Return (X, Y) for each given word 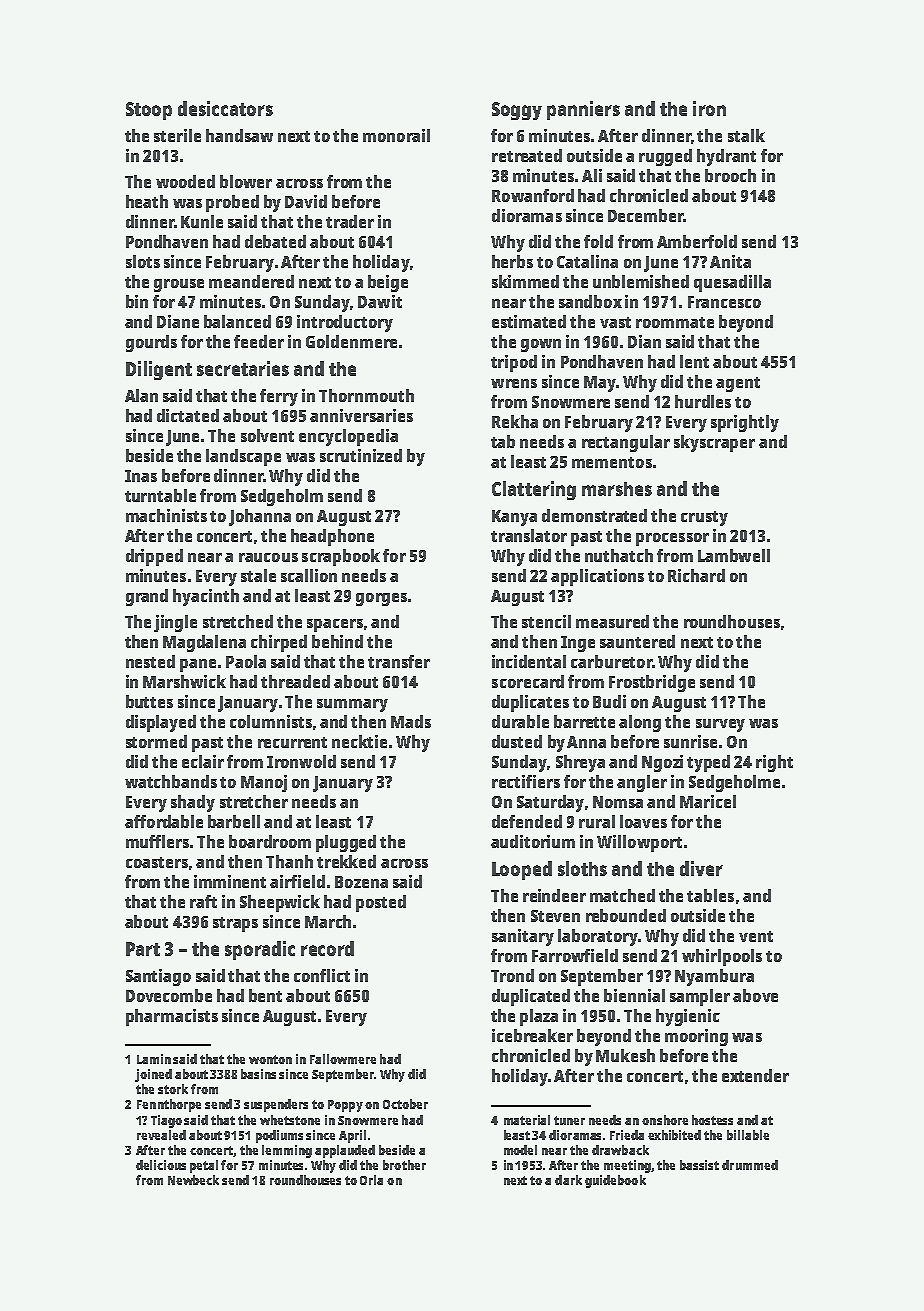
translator (529, 535)
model (520, 1150)
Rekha (515, 421)
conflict (322, 975)
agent (738, 384)
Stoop (149, 111)
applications (597, 577)
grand (147, 597)
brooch (730, 175)
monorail (396, 135)
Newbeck (193, 1180)
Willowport (639, 843)
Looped (522, 870)
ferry (279, 397)
